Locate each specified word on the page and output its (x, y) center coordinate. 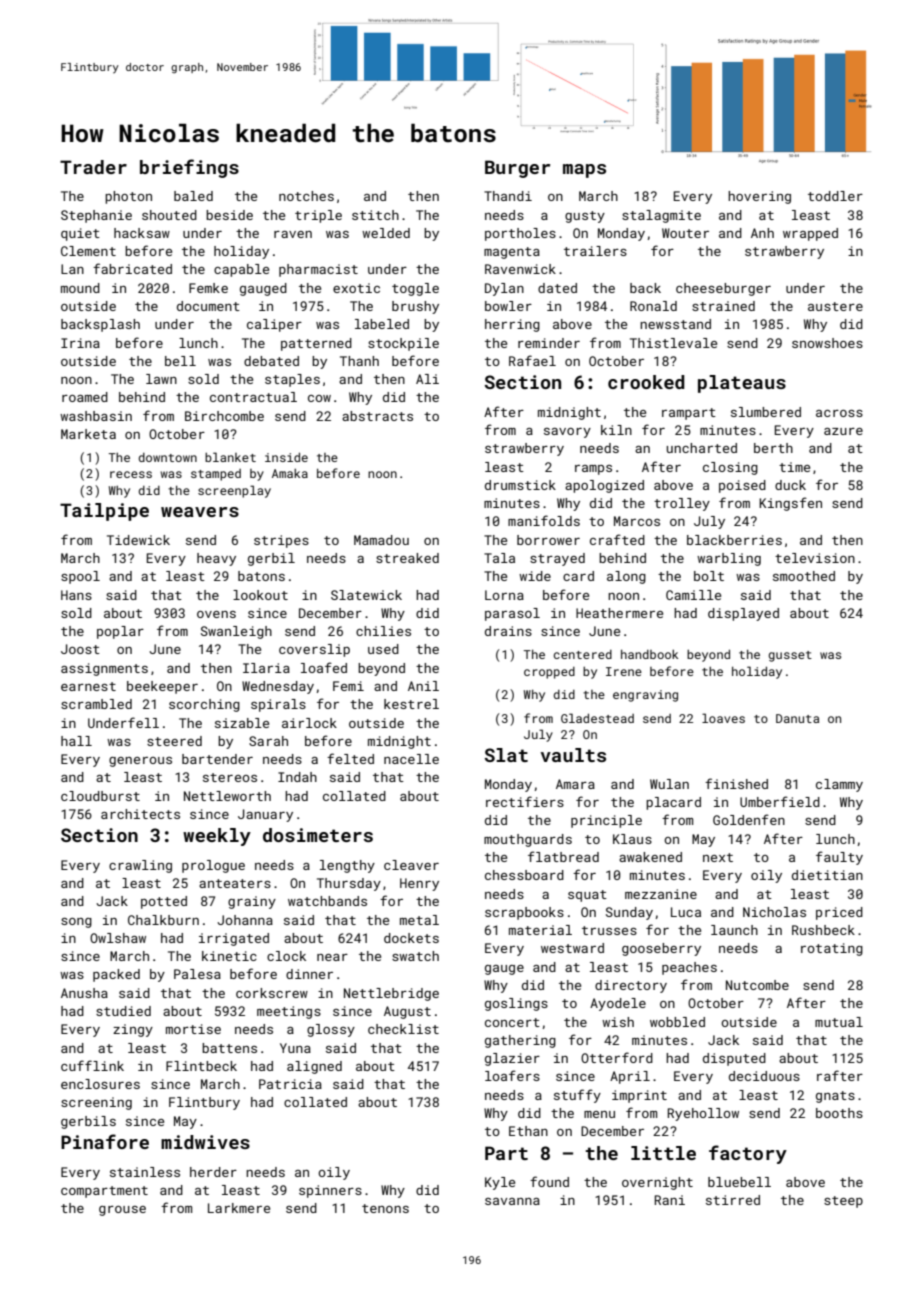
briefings (189, 168)
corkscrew (272, 993)
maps (584, 171)
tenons (385, 1208)
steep (843, 1202)
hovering (759, 197)
